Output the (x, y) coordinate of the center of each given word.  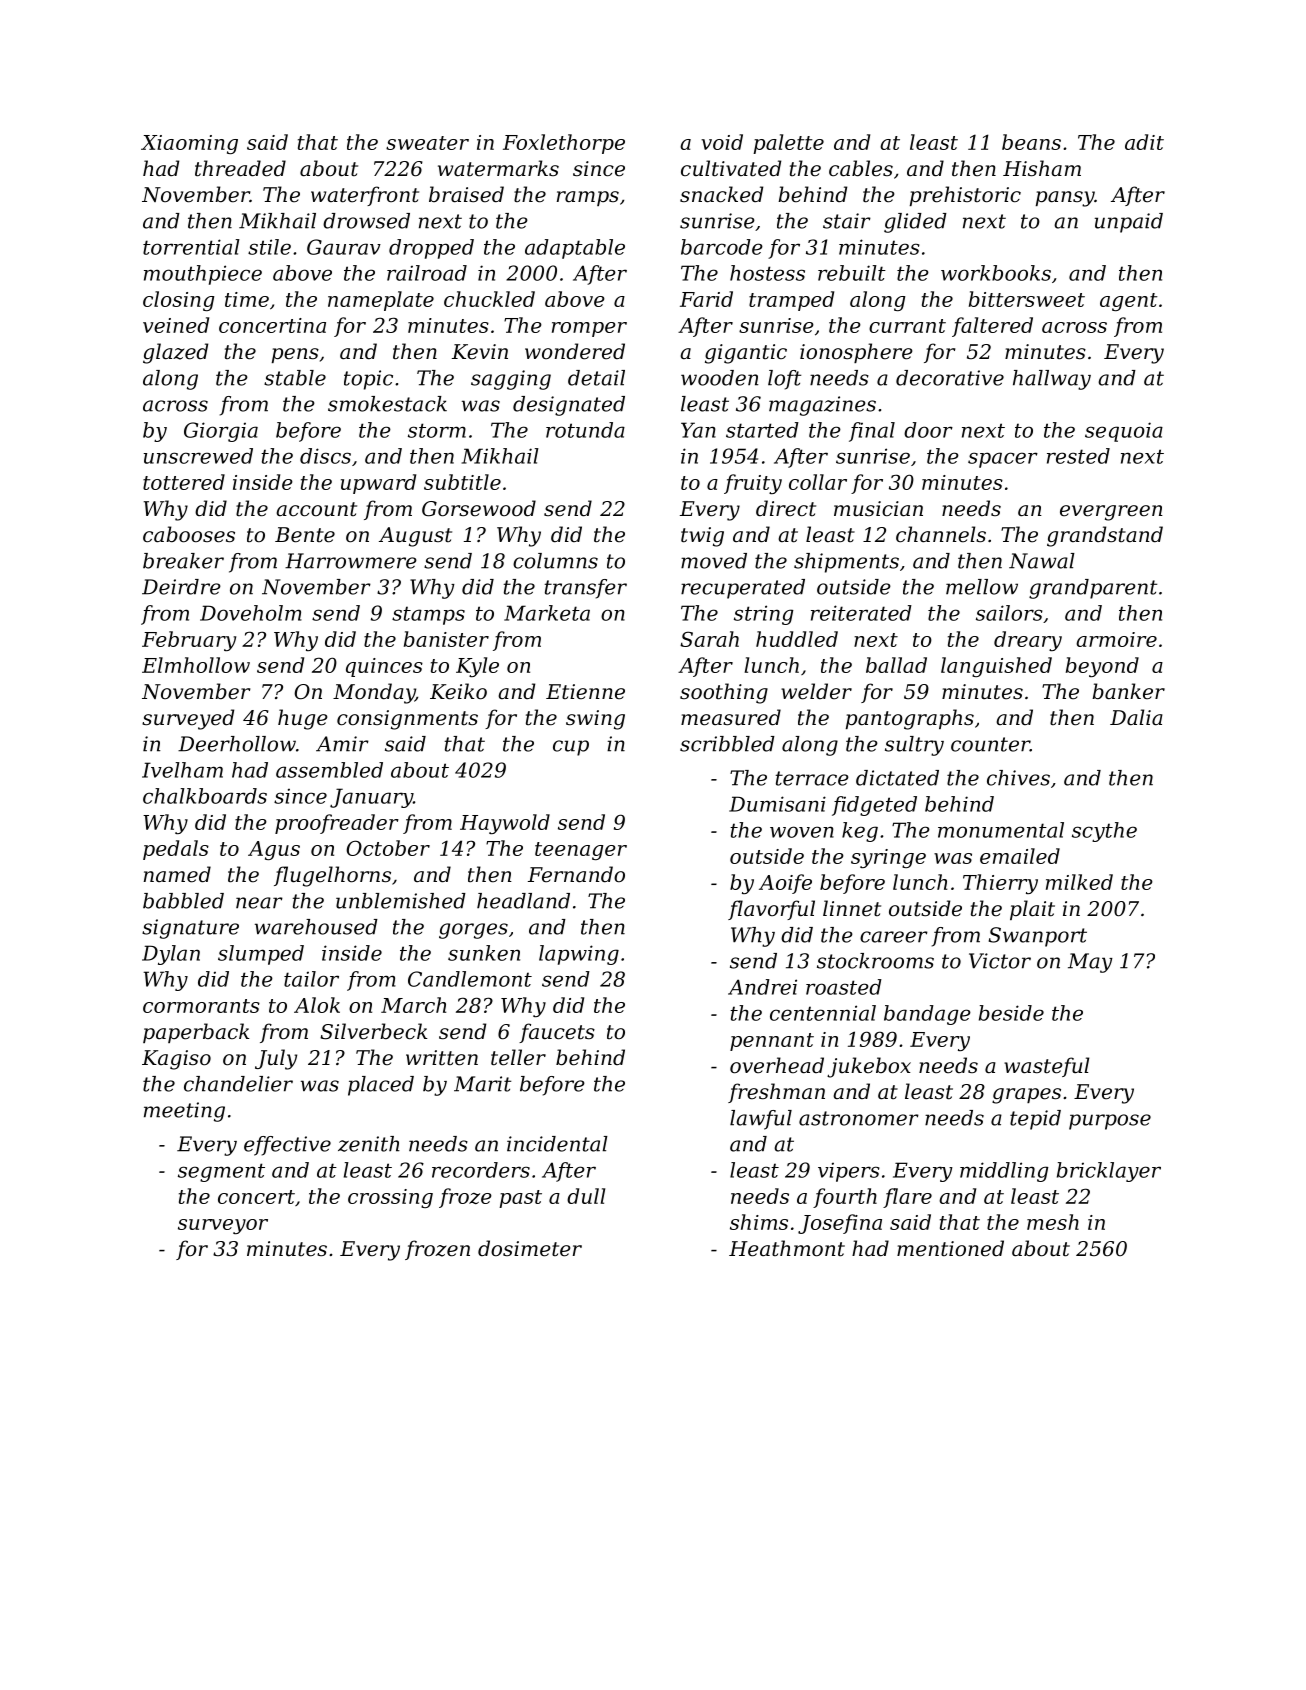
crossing (390, 1198)
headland (523, 901)
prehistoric (965, 196)
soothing (724, 693)
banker (1128, 691)
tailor (311, 979)
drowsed (366, 221)
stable (295, 378)
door (928, 430)
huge (302, 719)
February (189, 641)
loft (784, 380)
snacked (721, 194)
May (1090, 963)
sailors (1009, 613)
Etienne (585, 692)
